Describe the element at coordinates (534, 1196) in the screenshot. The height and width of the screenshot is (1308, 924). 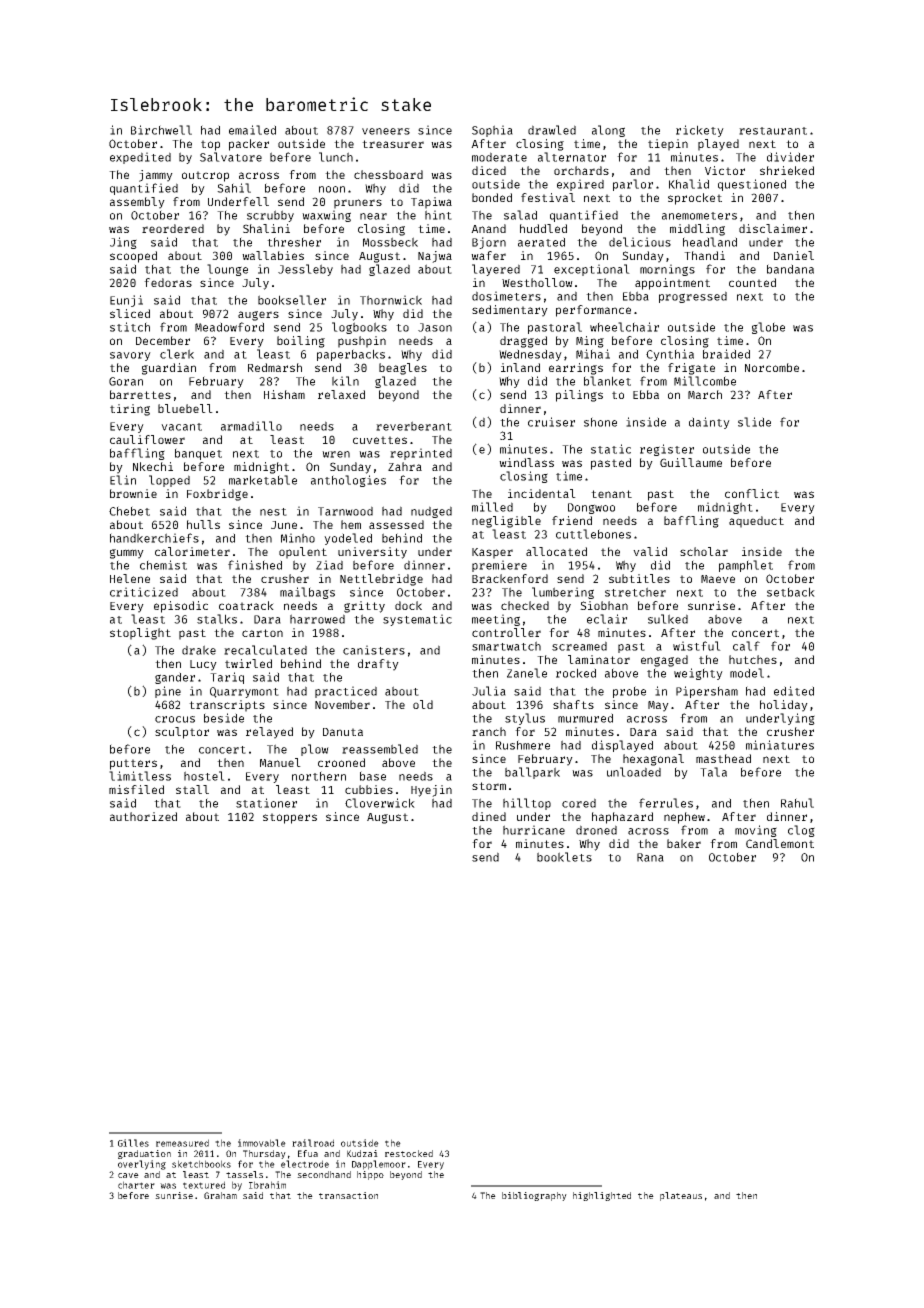
I see `bibliography` at that location.
